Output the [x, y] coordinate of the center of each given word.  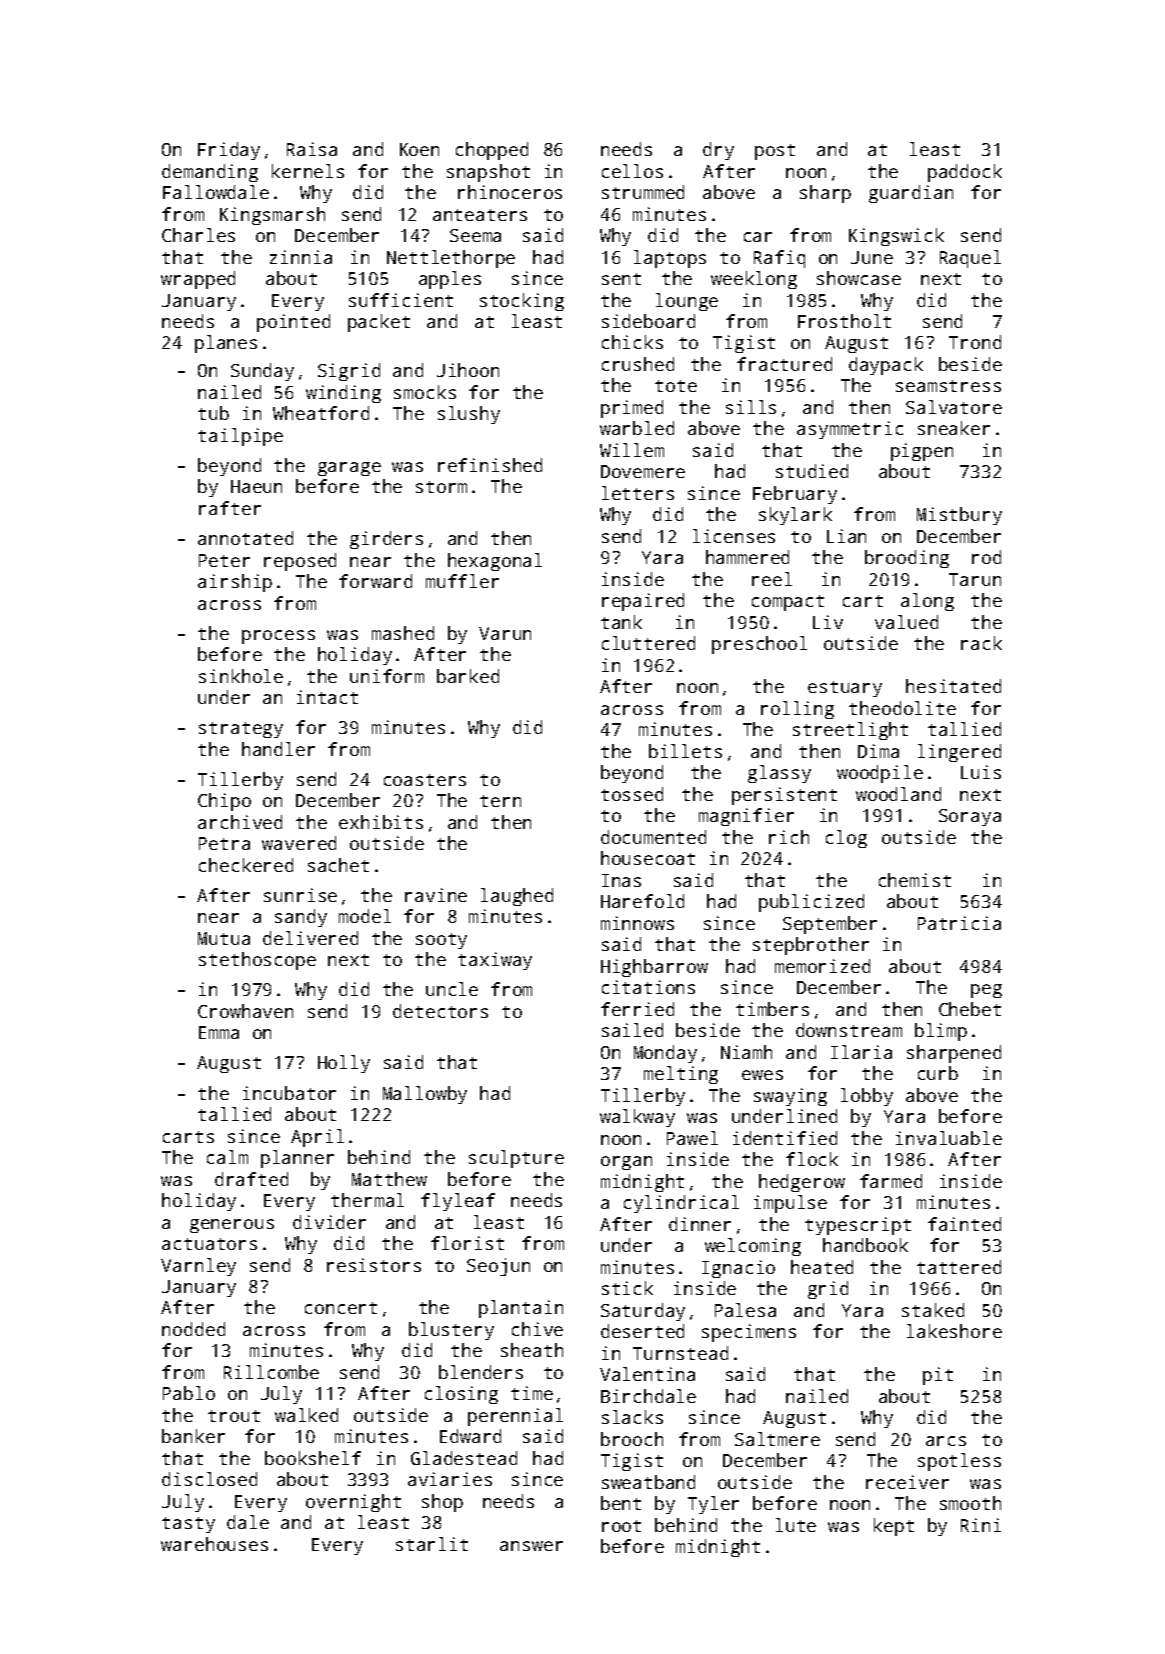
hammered [747, 557]
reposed [300, 562]
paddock [965, 173]
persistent [784, 796]
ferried [637, 1009]
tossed [632, 794]
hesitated [953, 686]
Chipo [224, 802]
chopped [492, 151]
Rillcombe [271, 1372]
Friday [229, 151]
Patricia [959, 923]
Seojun [498, 1267]
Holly [344, 1064]
